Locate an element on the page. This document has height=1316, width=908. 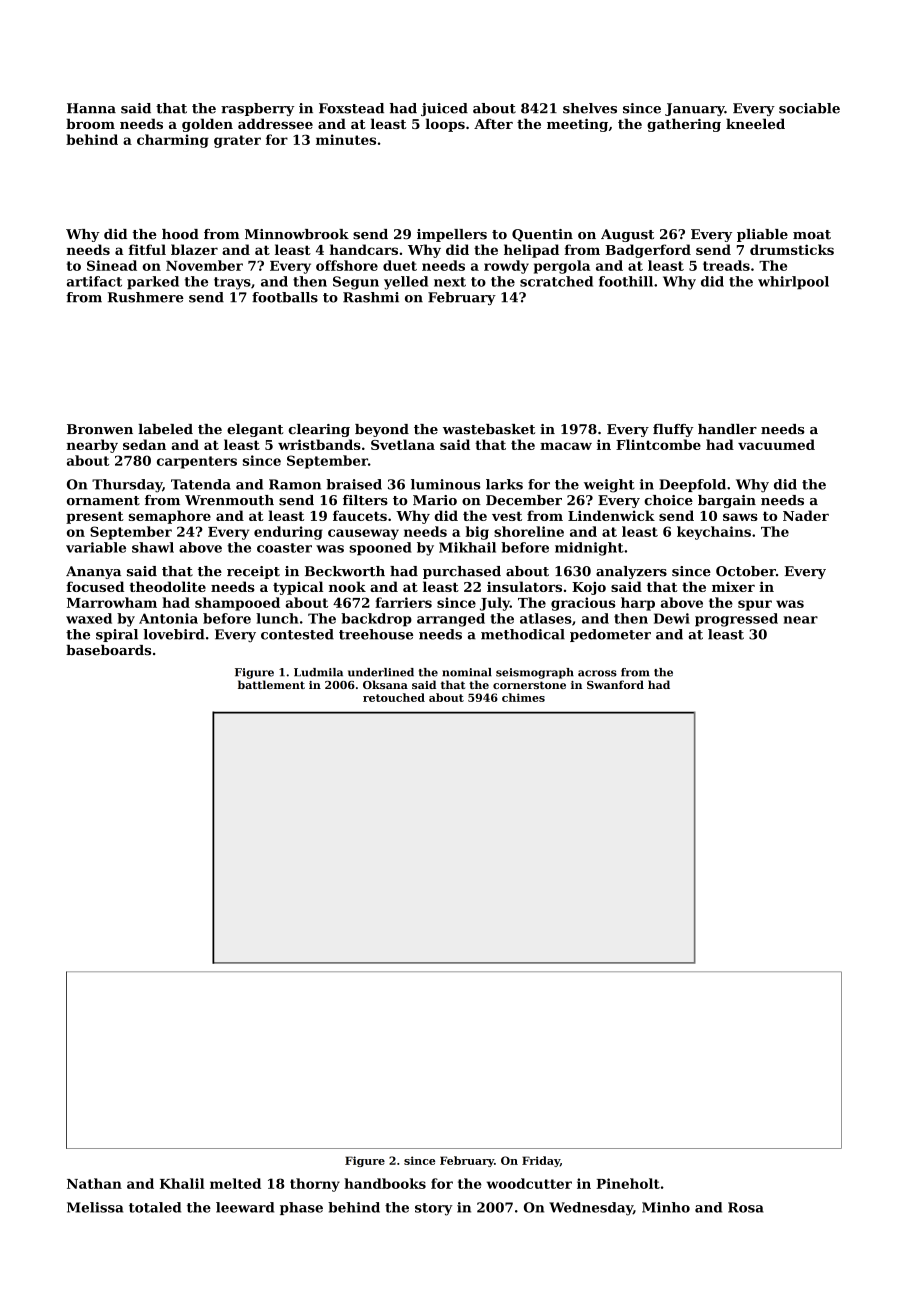
insulators is located at coordinates (524, 586).
